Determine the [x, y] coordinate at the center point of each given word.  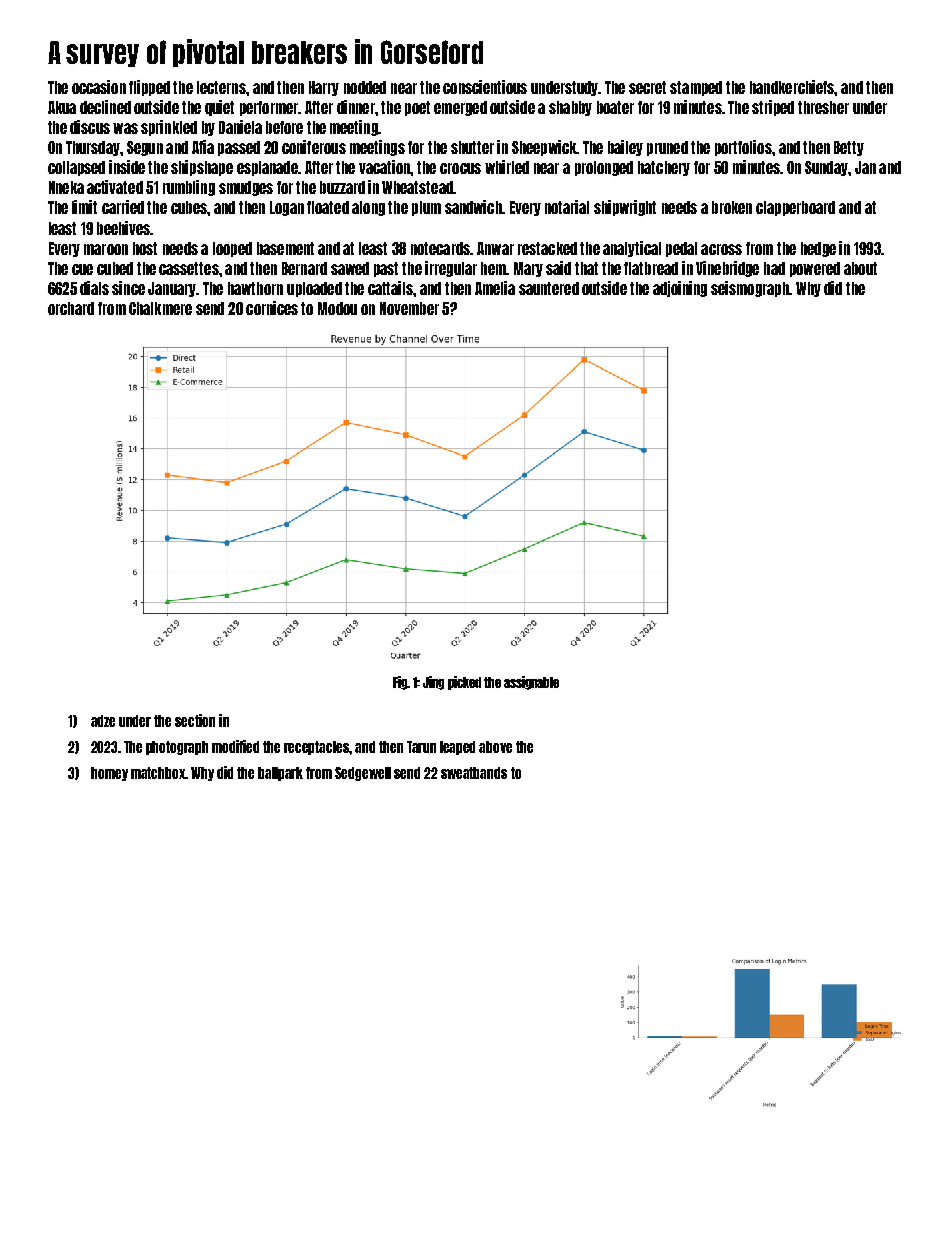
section [195, 720]
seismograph [750, 289]
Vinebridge [727, 269]
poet [417, 108]
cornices [272, 308]
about [860, 268]
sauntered [549, 288]
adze [103, 721]
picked [464, 683]
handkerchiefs [792, 87]
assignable [531, 683]
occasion [99, 87]
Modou [337, 308]
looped [232, 249]
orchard [71, 308]
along [368, 208]
